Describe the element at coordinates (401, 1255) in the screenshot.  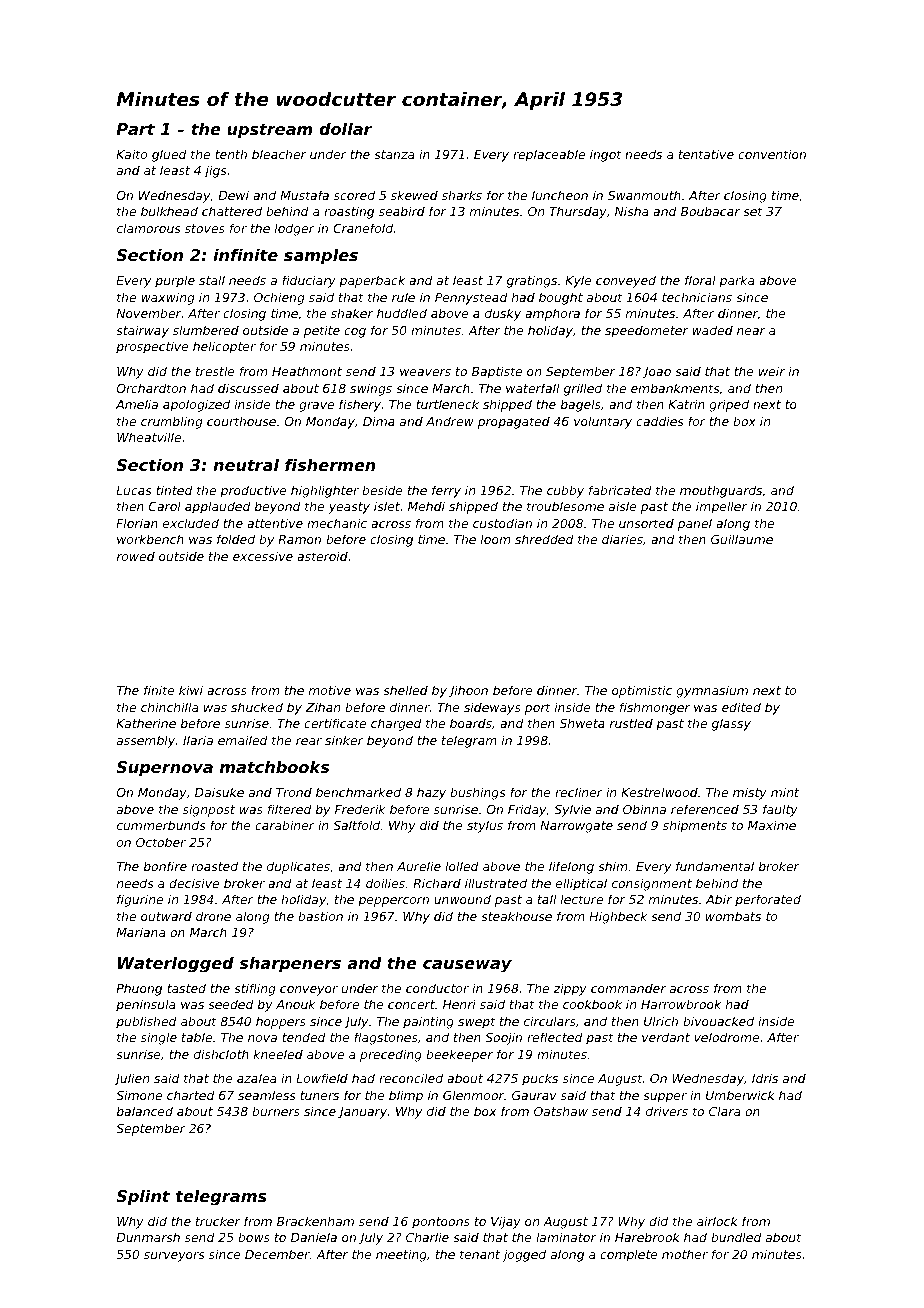
I see `meeting` at that location.
